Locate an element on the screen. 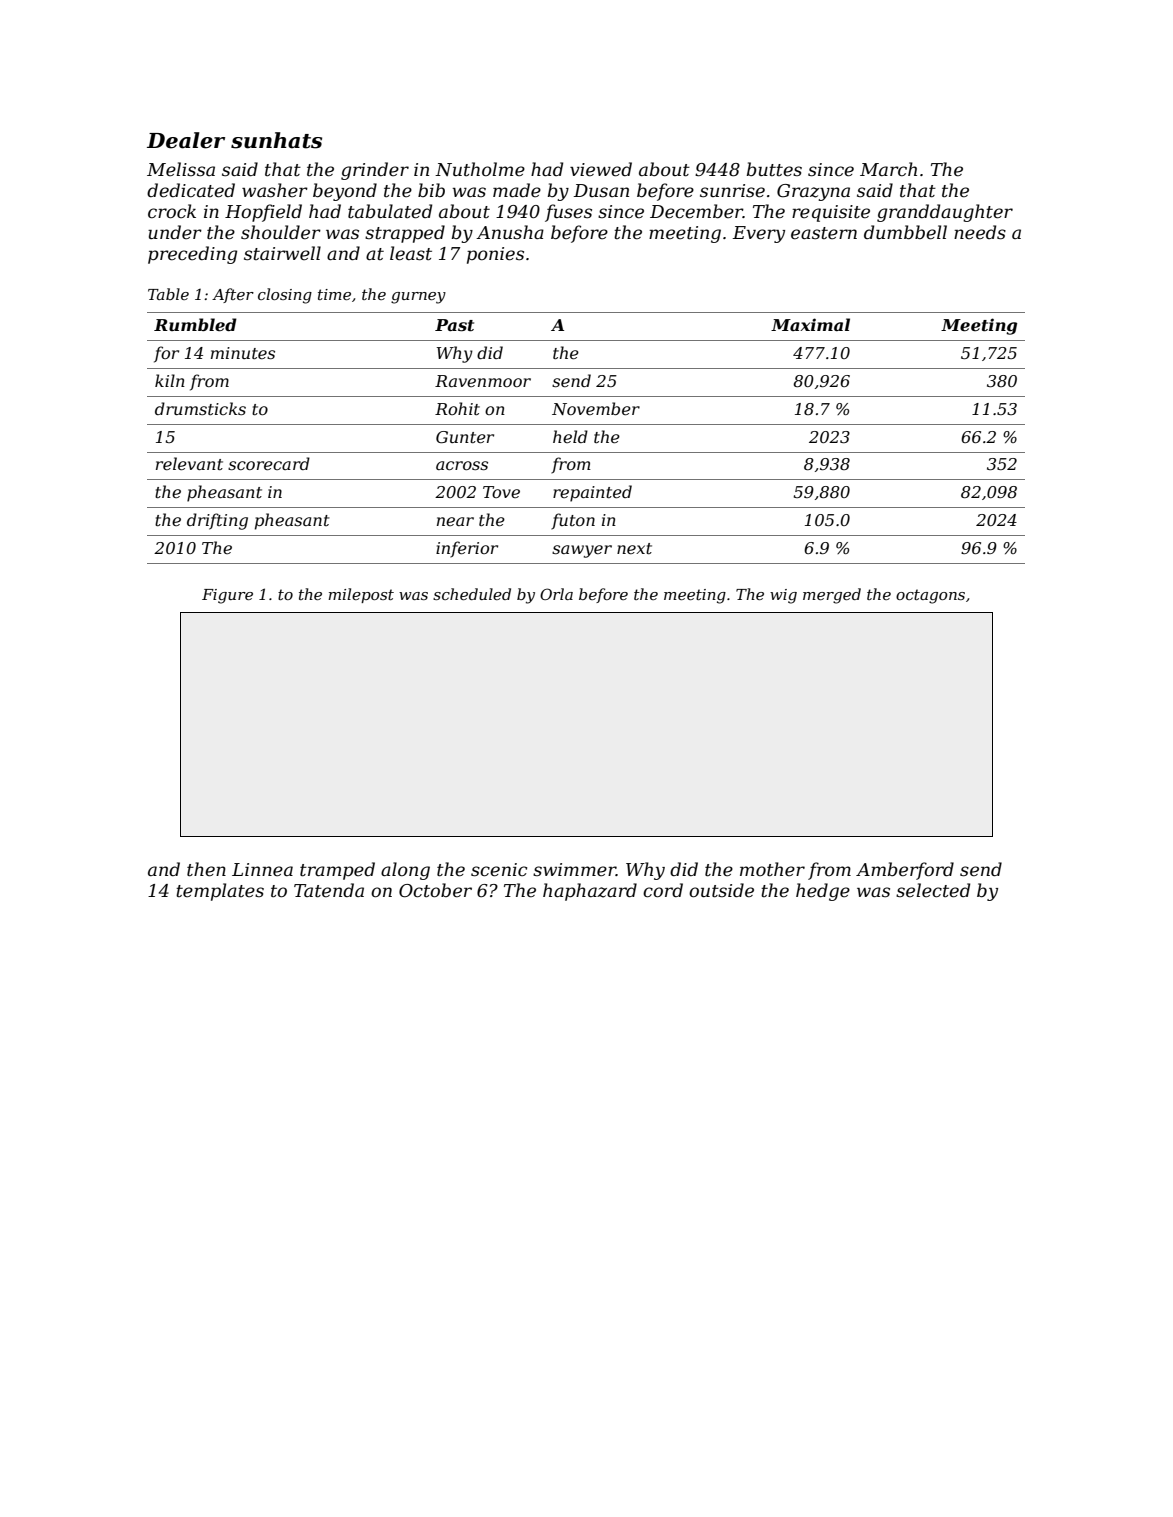  milepost is located at coordinates (361, 595).
